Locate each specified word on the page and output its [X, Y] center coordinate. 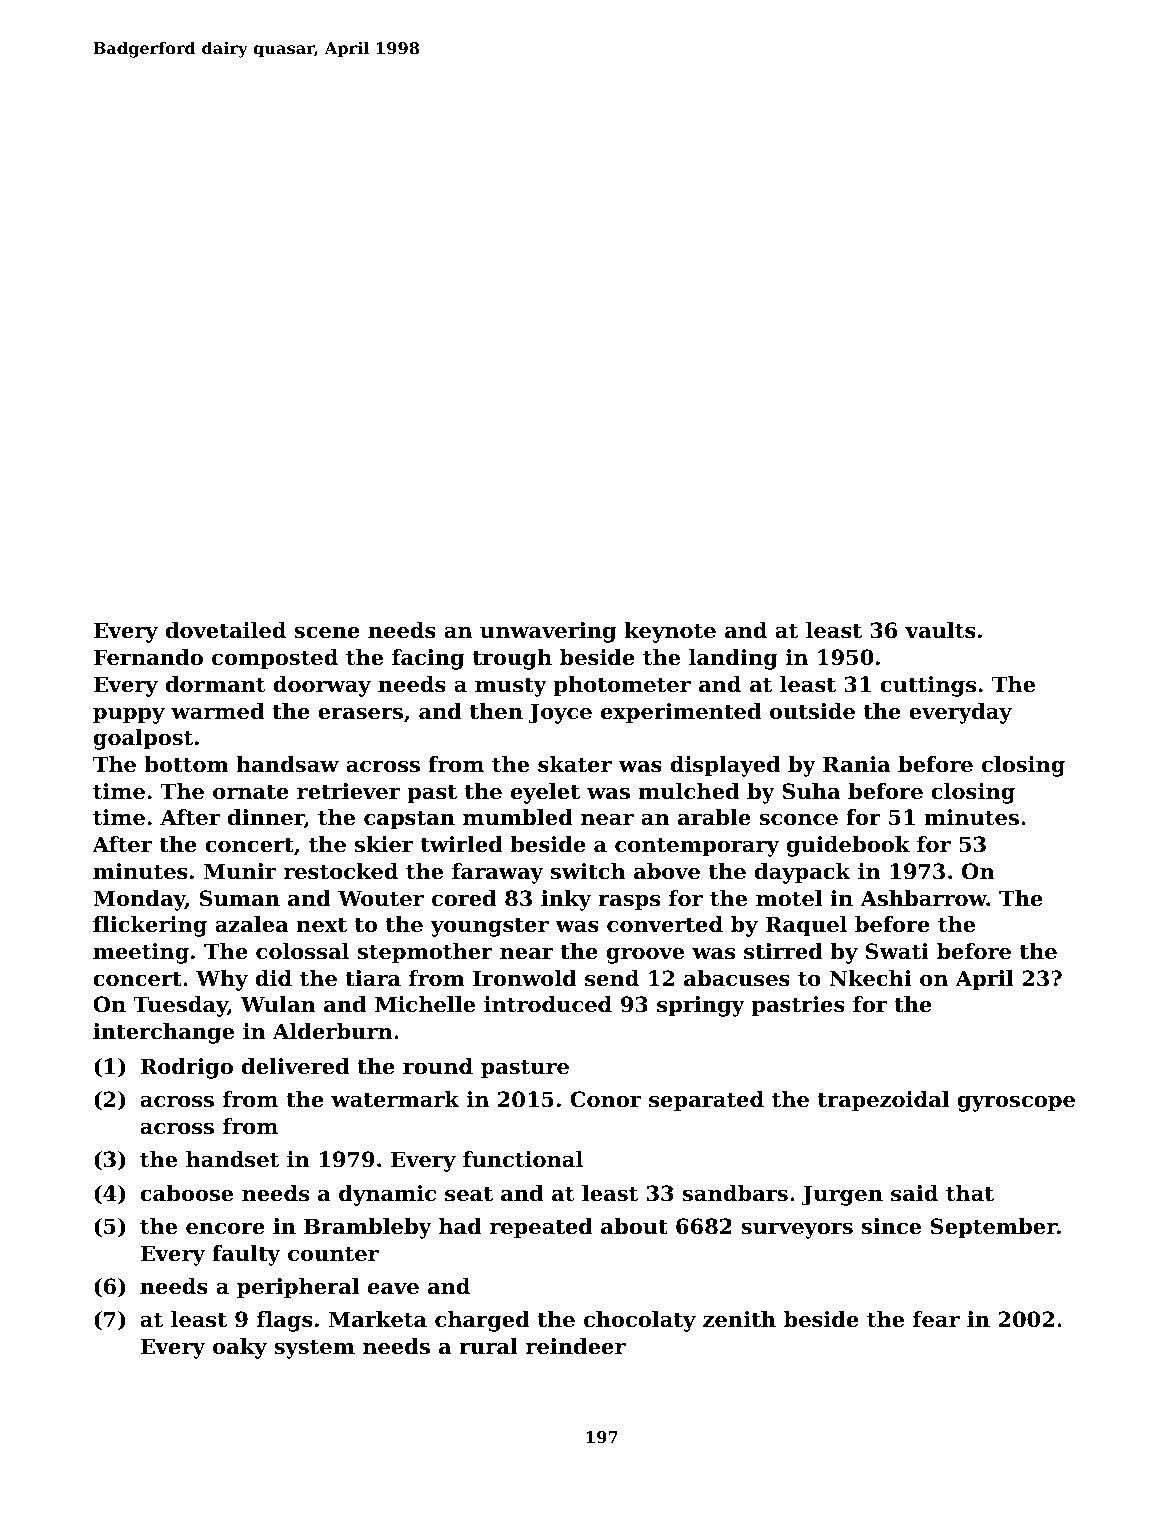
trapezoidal [883, 1101]
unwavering [548, 632]
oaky [240, 1348]
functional [523, 1159]
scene [327, 633]
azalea [252, 924]
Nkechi [870, 978]
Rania [856, 764]
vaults [940, 630]
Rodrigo [186, 1068]
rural [488, 1346]
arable [714, 817]
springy [701, 1006]
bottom [186, 764]
